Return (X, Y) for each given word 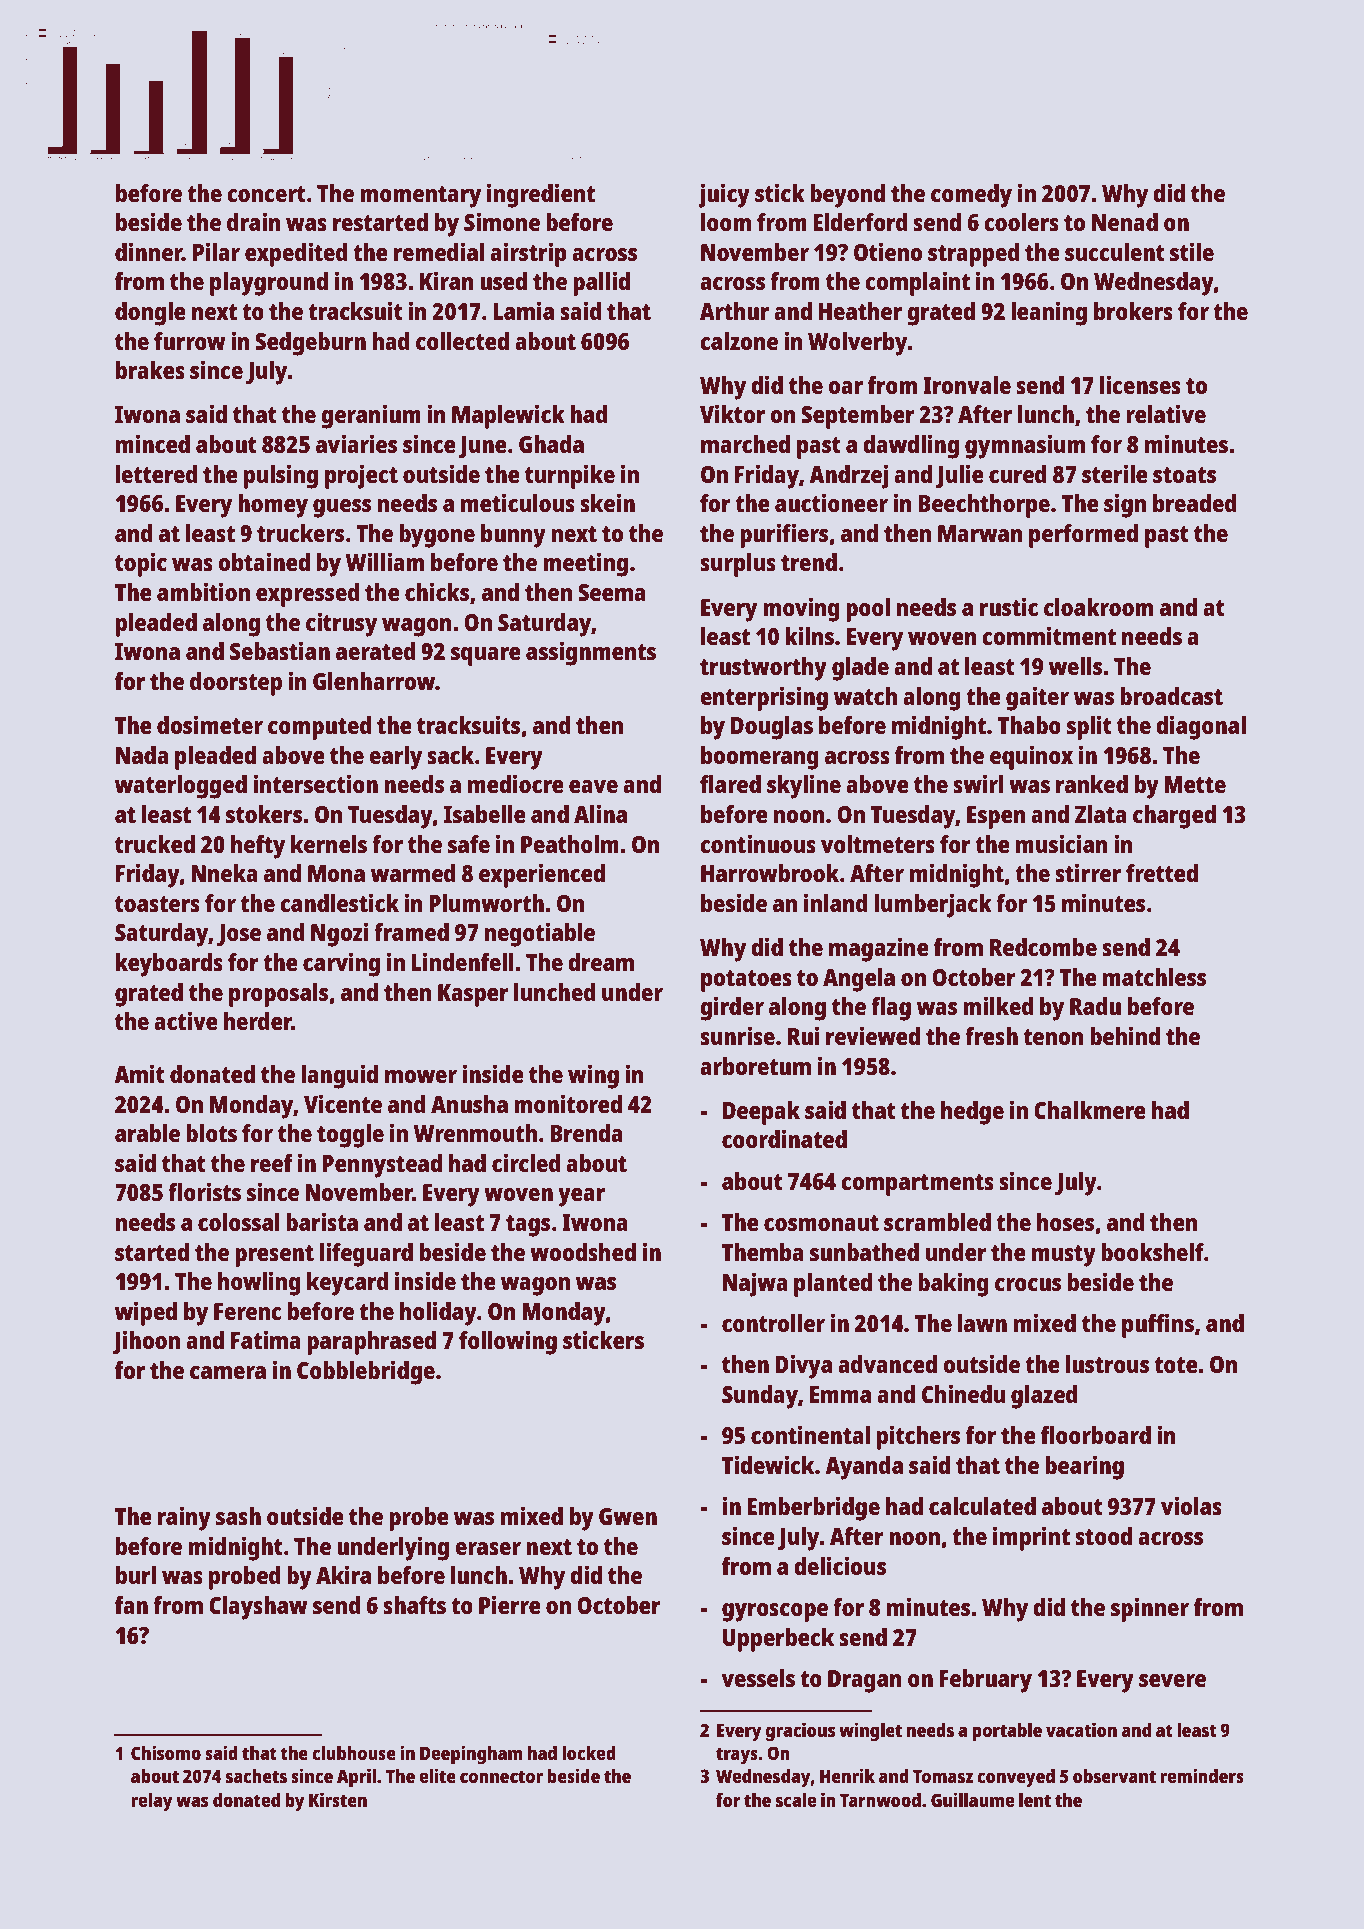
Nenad (1125, 222)
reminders (1202, 1775)
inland (836, 902)
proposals (278, 995)
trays (737, 1756)
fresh (991, 1036)
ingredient (541, 195)
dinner (148, 251)
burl (136, 1575)
